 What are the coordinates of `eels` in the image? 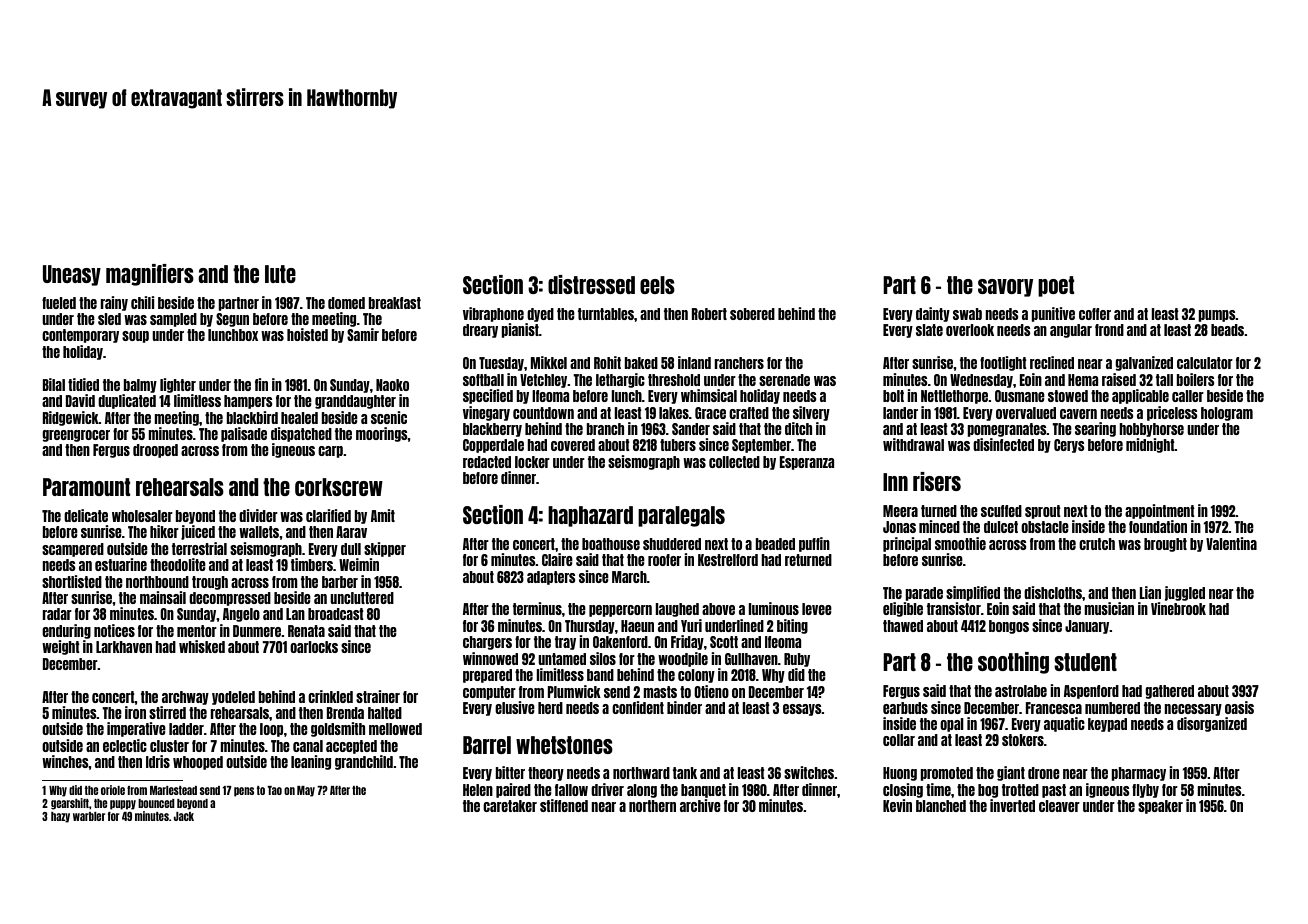 It's located at (657, 285).
